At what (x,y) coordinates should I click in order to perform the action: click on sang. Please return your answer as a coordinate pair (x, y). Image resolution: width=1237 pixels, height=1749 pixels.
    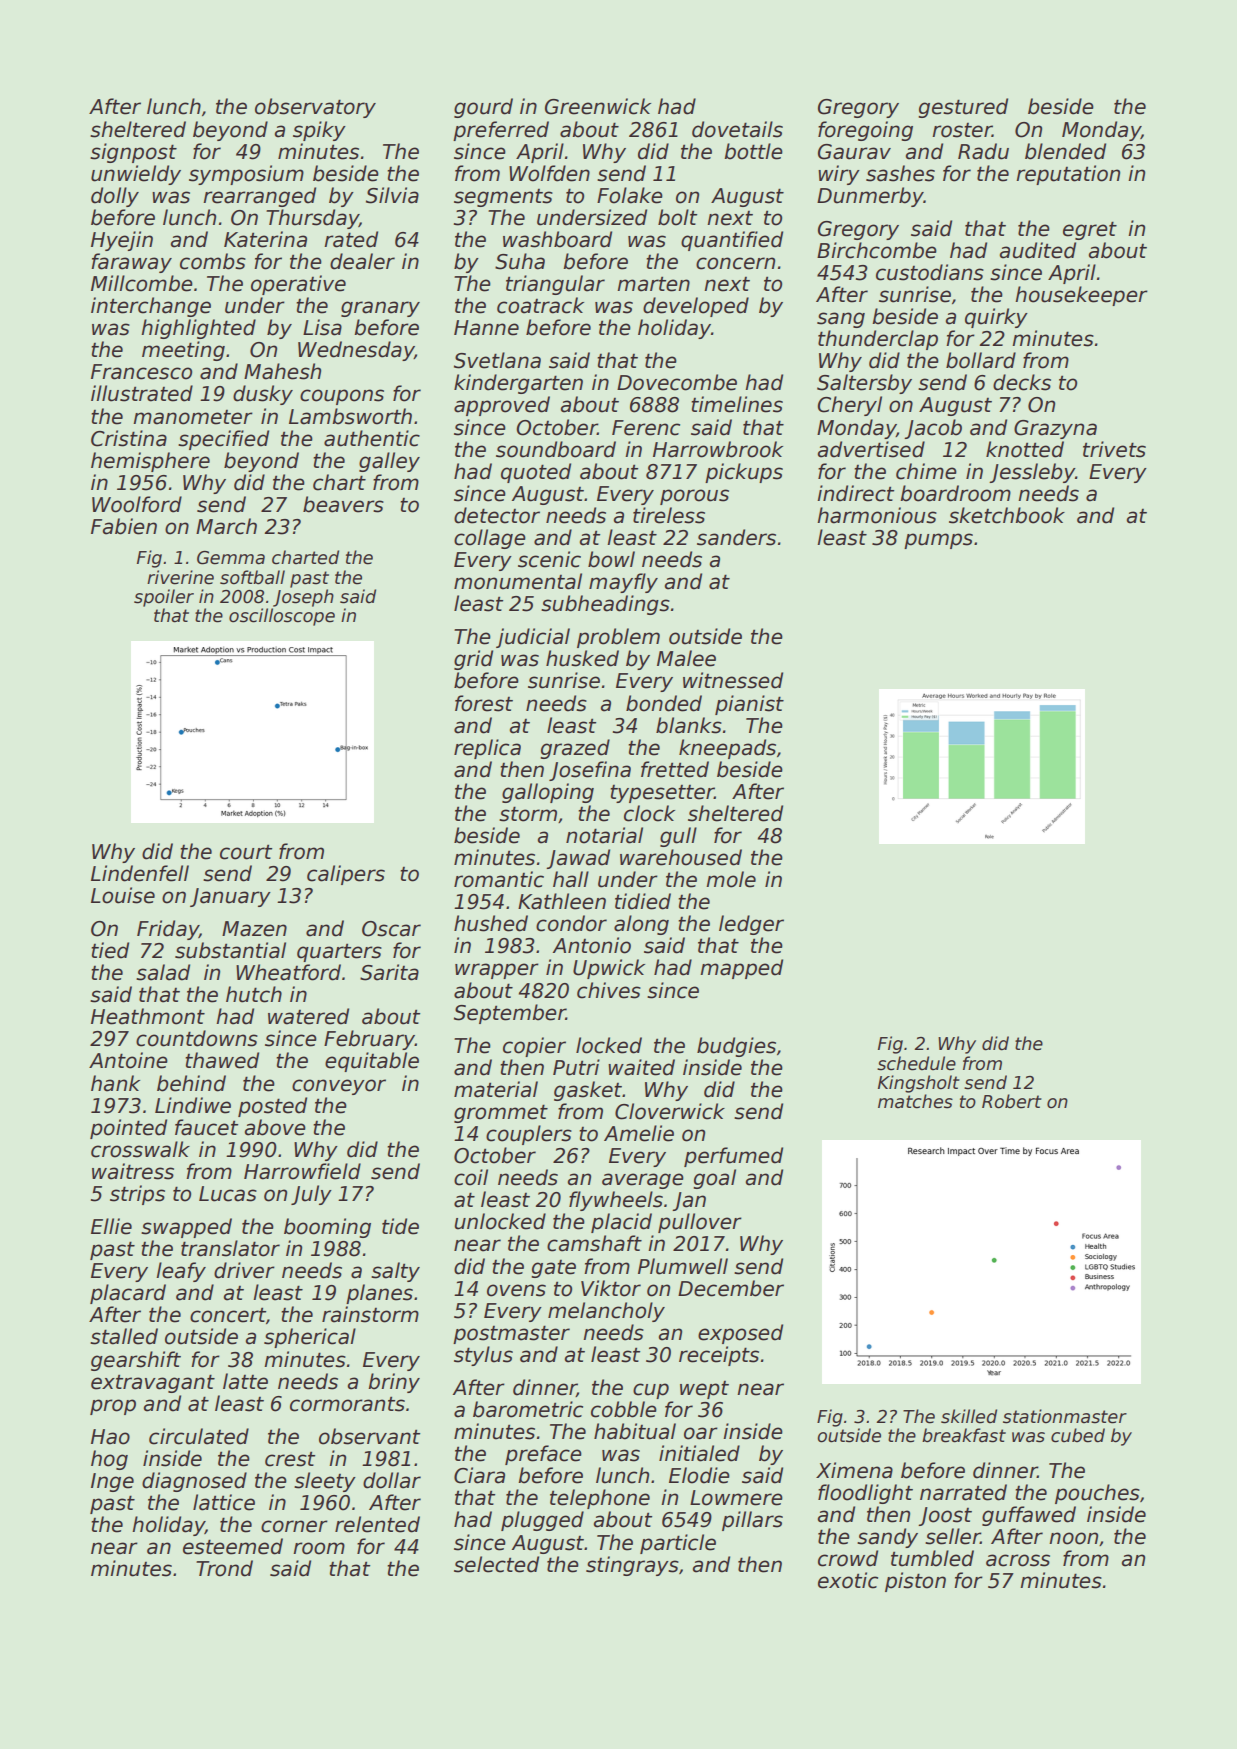
    Looking at the image, I should click on (841, 320).
